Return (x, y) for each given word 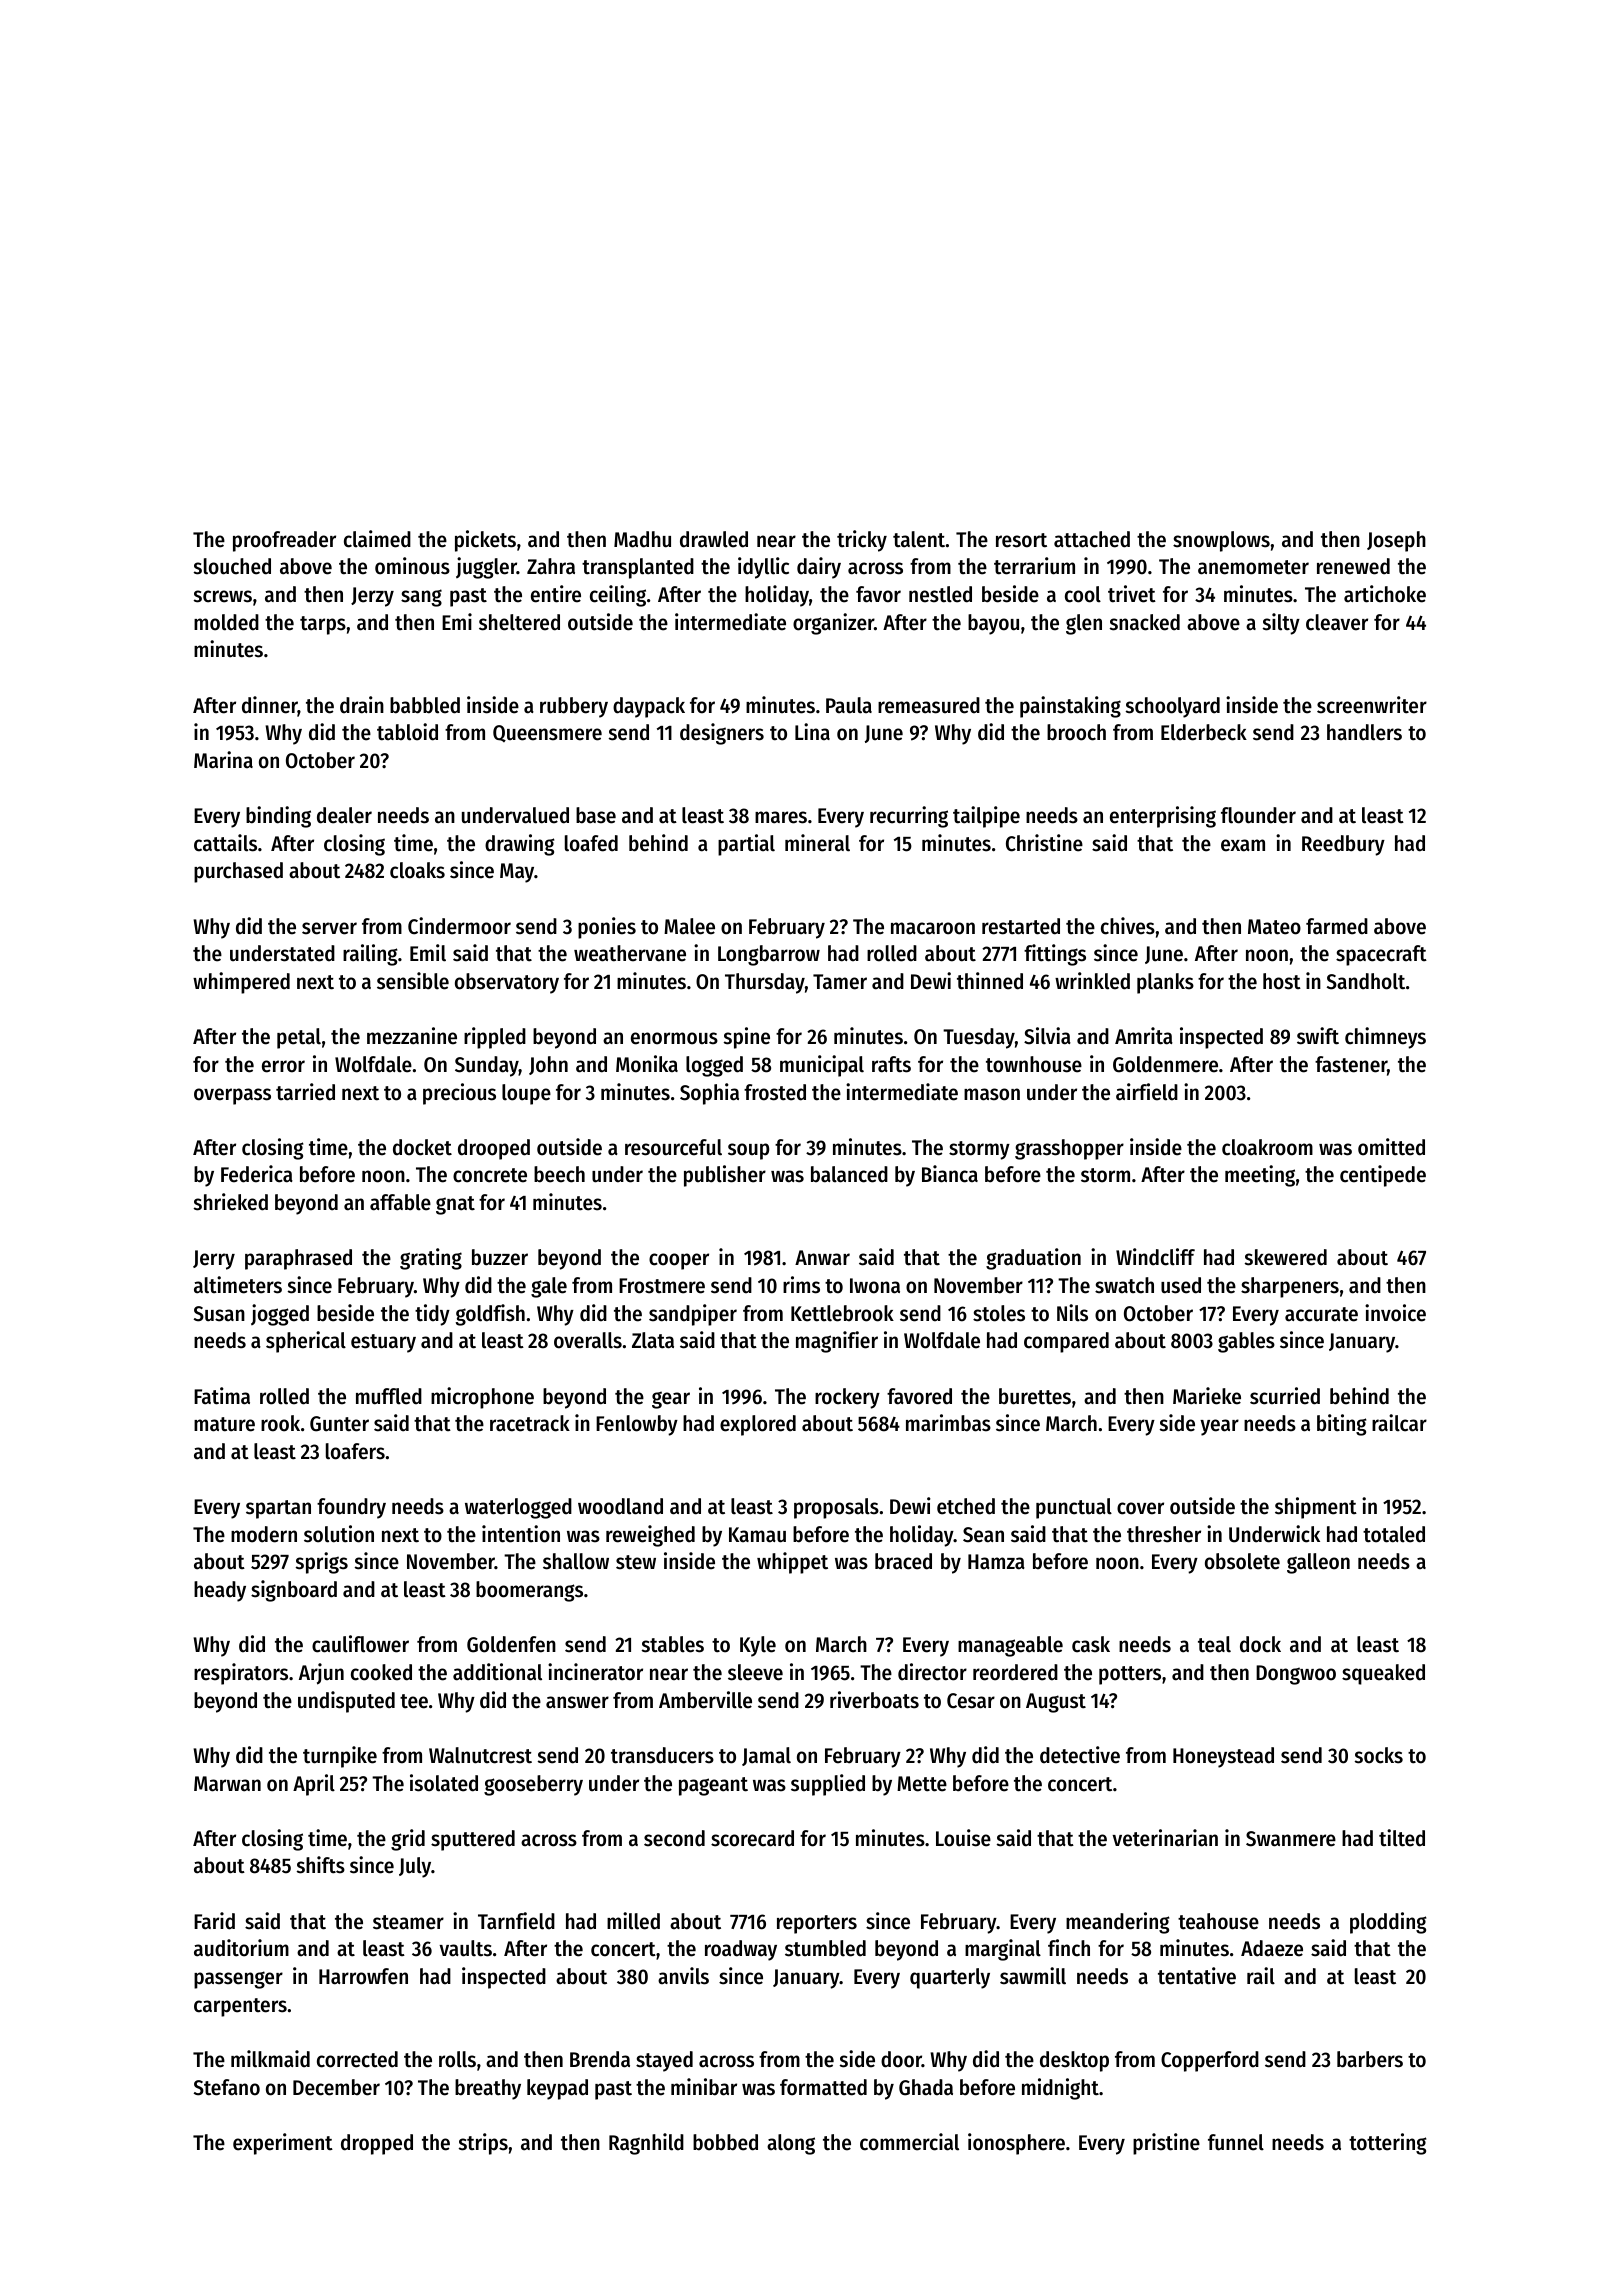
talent (919, 539)
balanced (849, 1174)
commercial (909, 2142)
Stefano (227, 2087)
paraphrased (298, 1259)
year (1219, 1427)
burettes (1035, 1396)
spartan (278, 1509)
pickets (485, 541)
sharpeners (1290, 1287)
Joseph (1396, 541)
